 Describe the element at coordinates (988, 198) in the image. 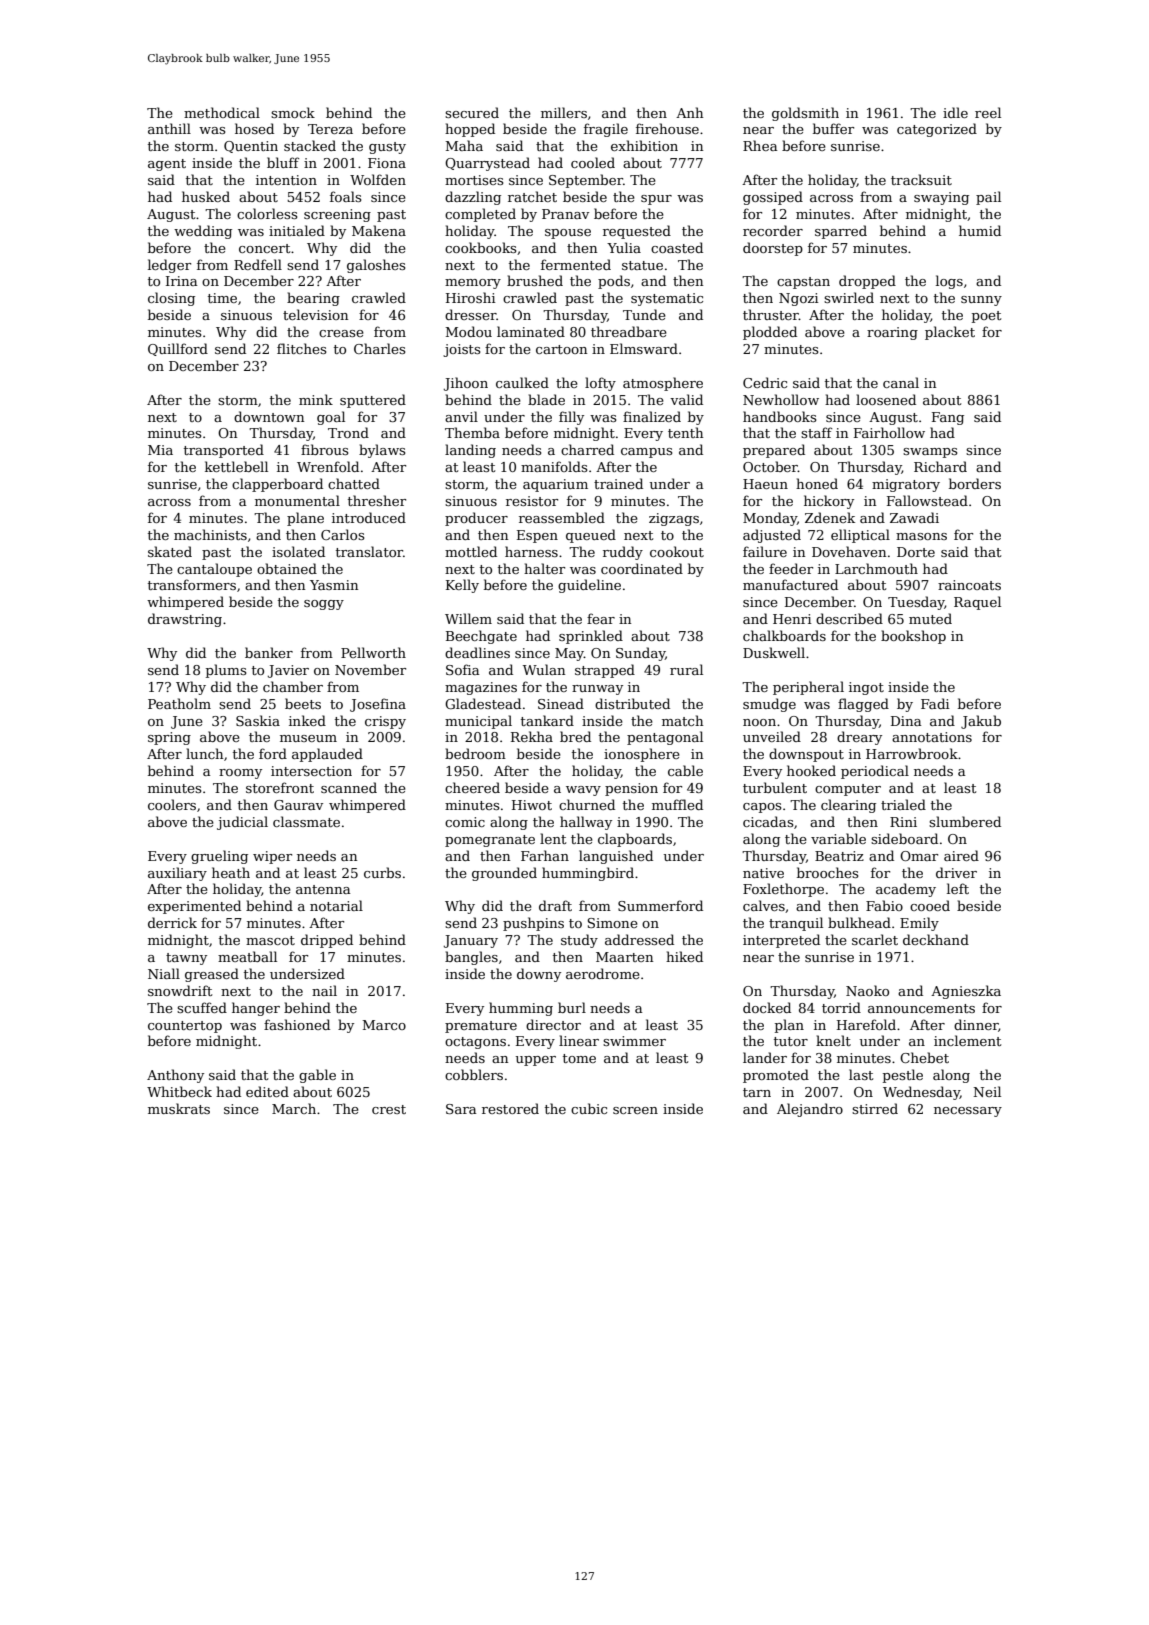

I see `pail` at that location.
